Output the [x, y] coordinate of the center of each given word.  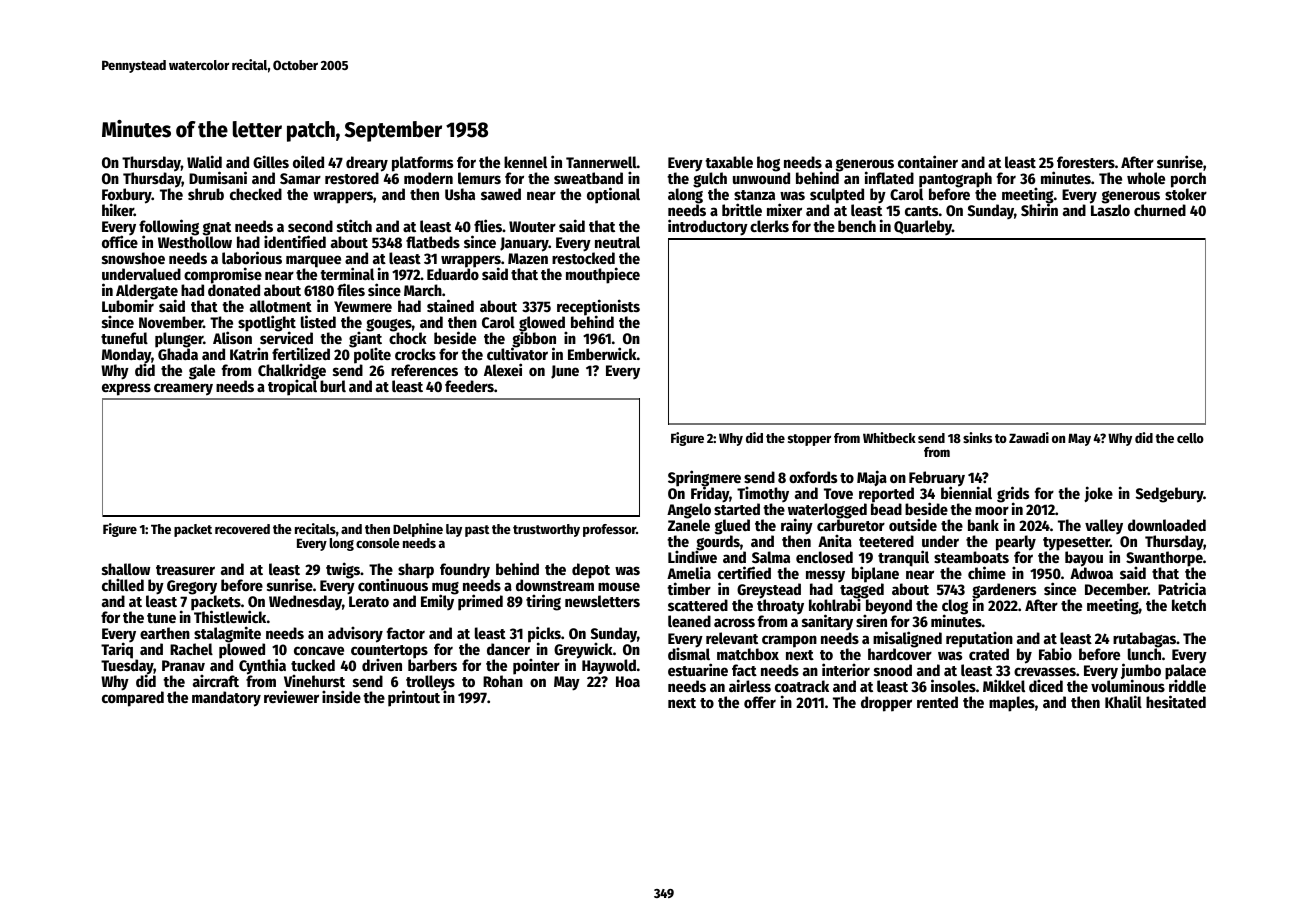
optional [613, 195]
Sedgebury [1170, 495]
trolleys [430, 683]
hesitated [1176, 701]
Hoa [628, 681]
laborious [252, 257]
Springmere [704, 478]
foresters [1086, 162]
